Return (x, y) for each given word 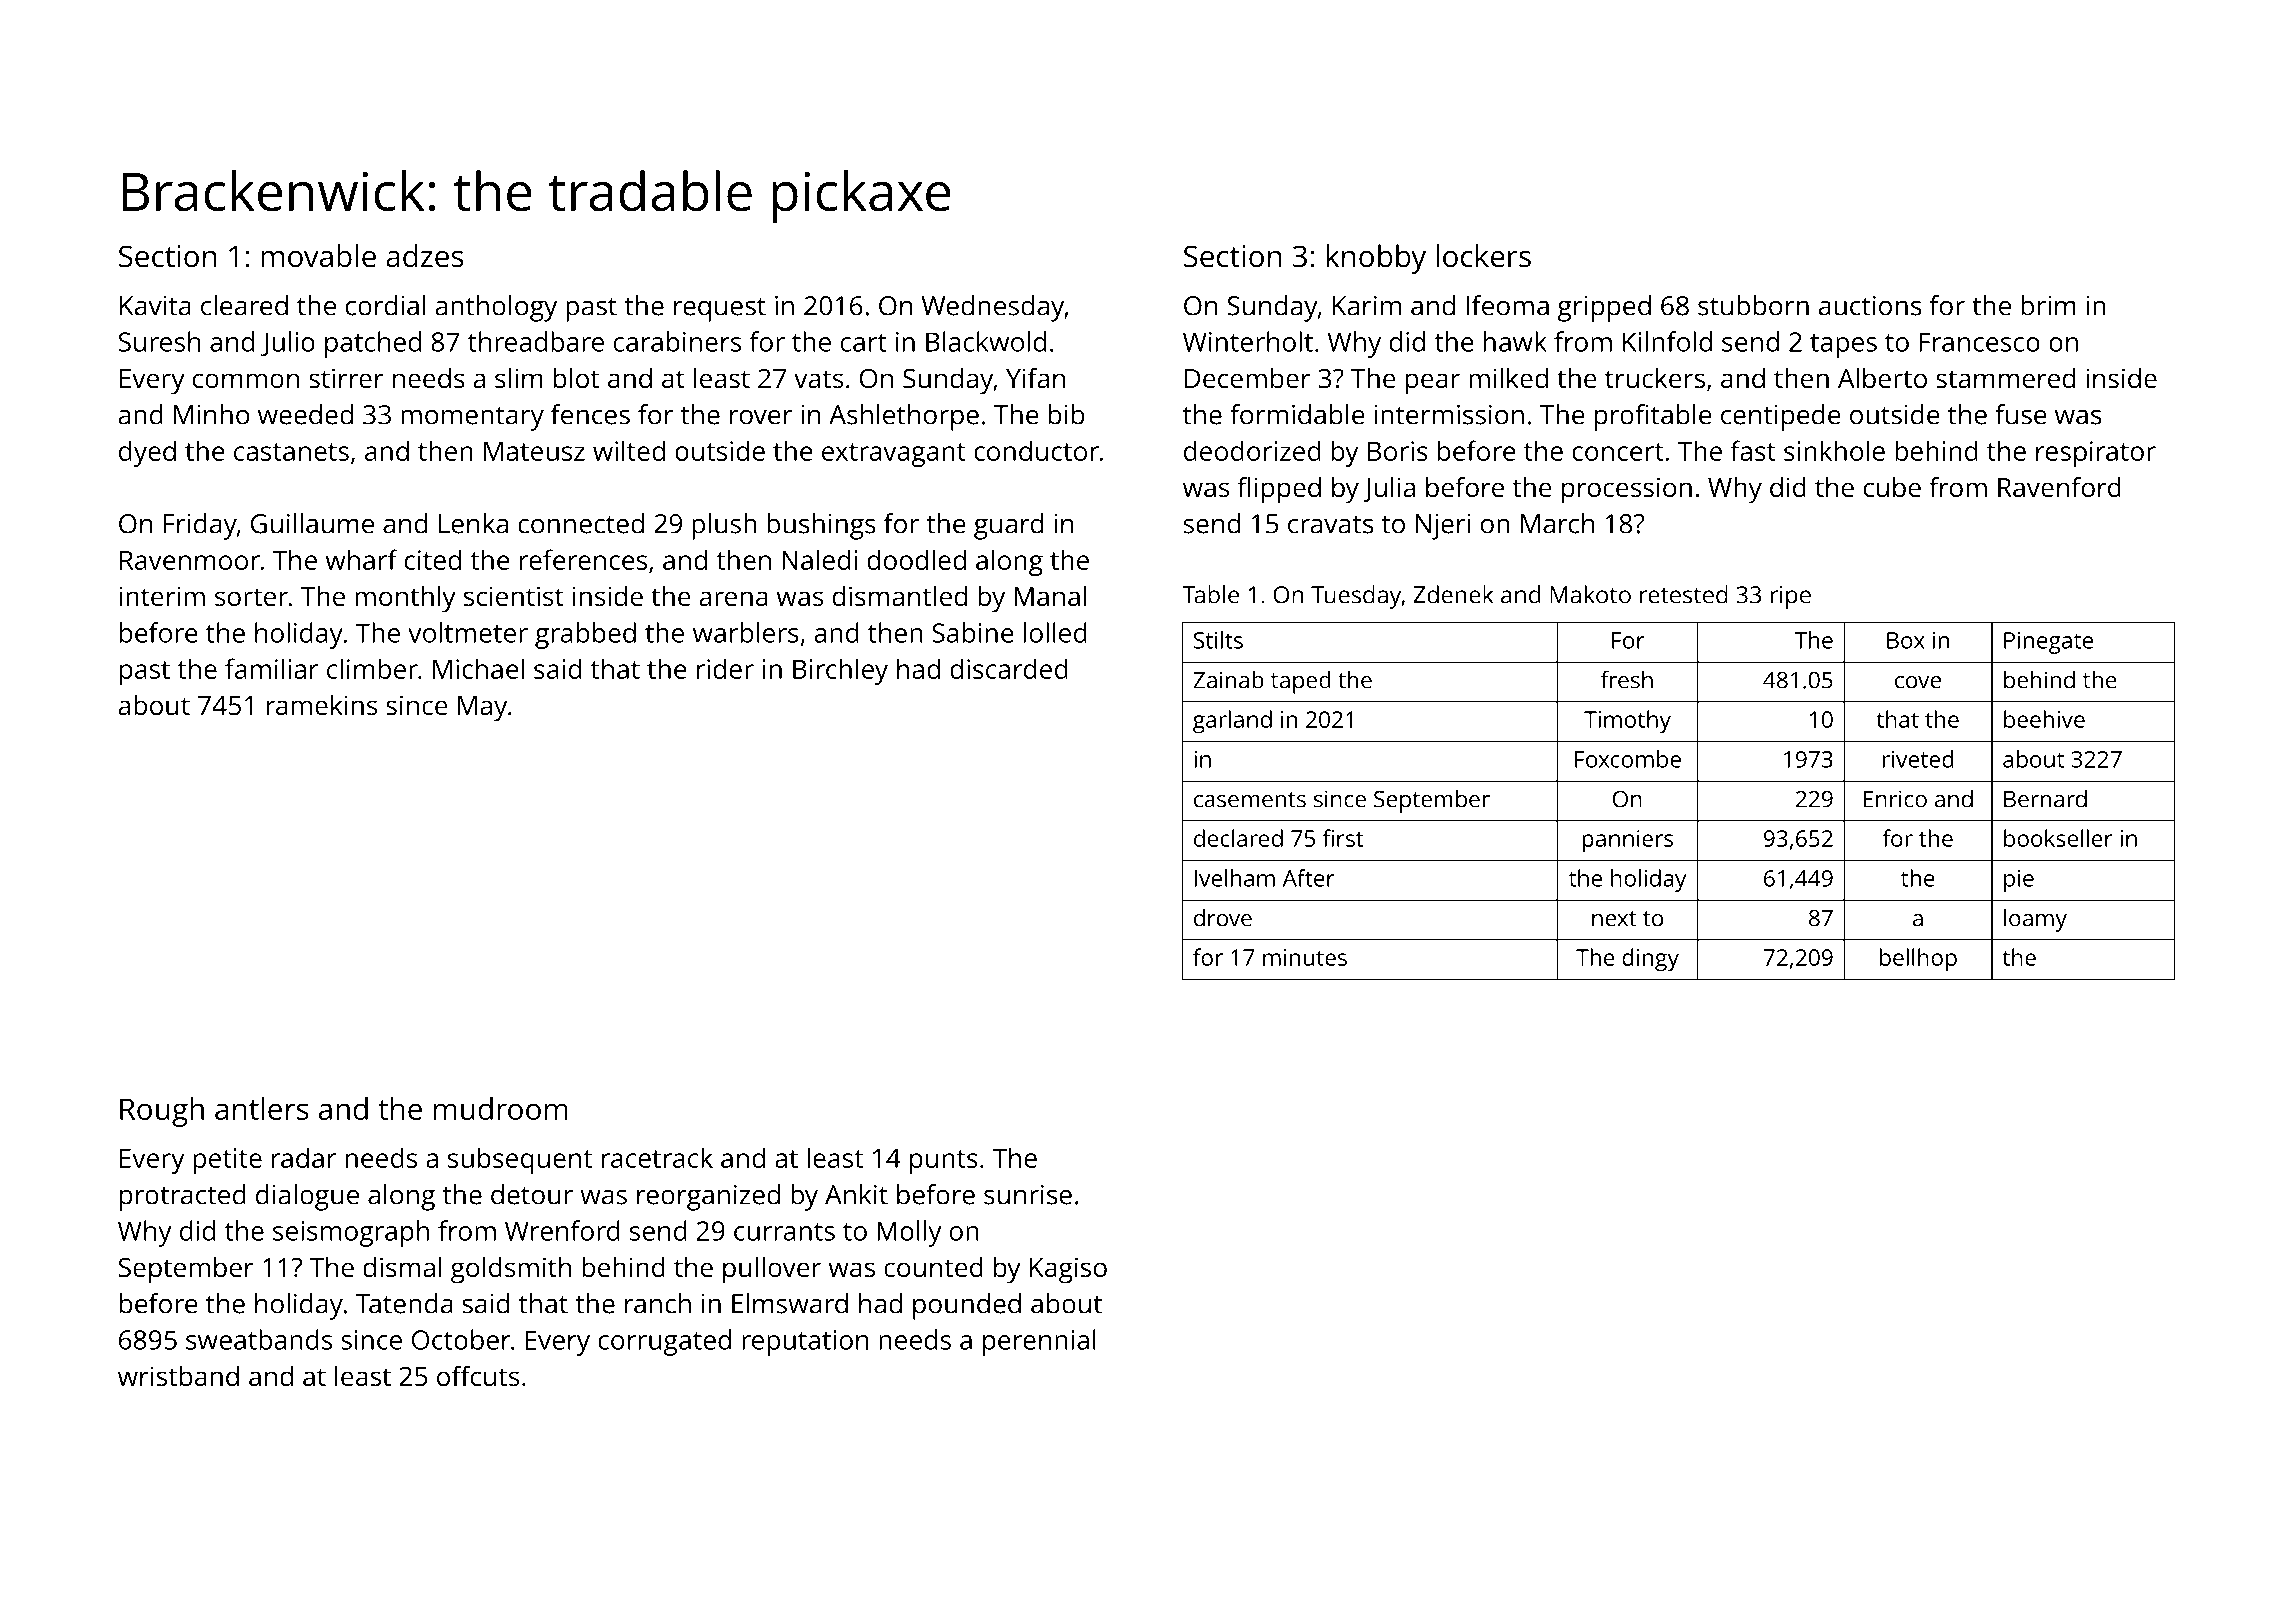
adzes (425, 256)
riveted (1918, 759)
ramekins (322, 705)
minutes (1305, 957)
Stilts (1218, 640)
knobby (1376, 259)
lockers (1483, 256)
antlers (262, 1108)
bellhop (1918, 959)
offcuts (478, 1376)
